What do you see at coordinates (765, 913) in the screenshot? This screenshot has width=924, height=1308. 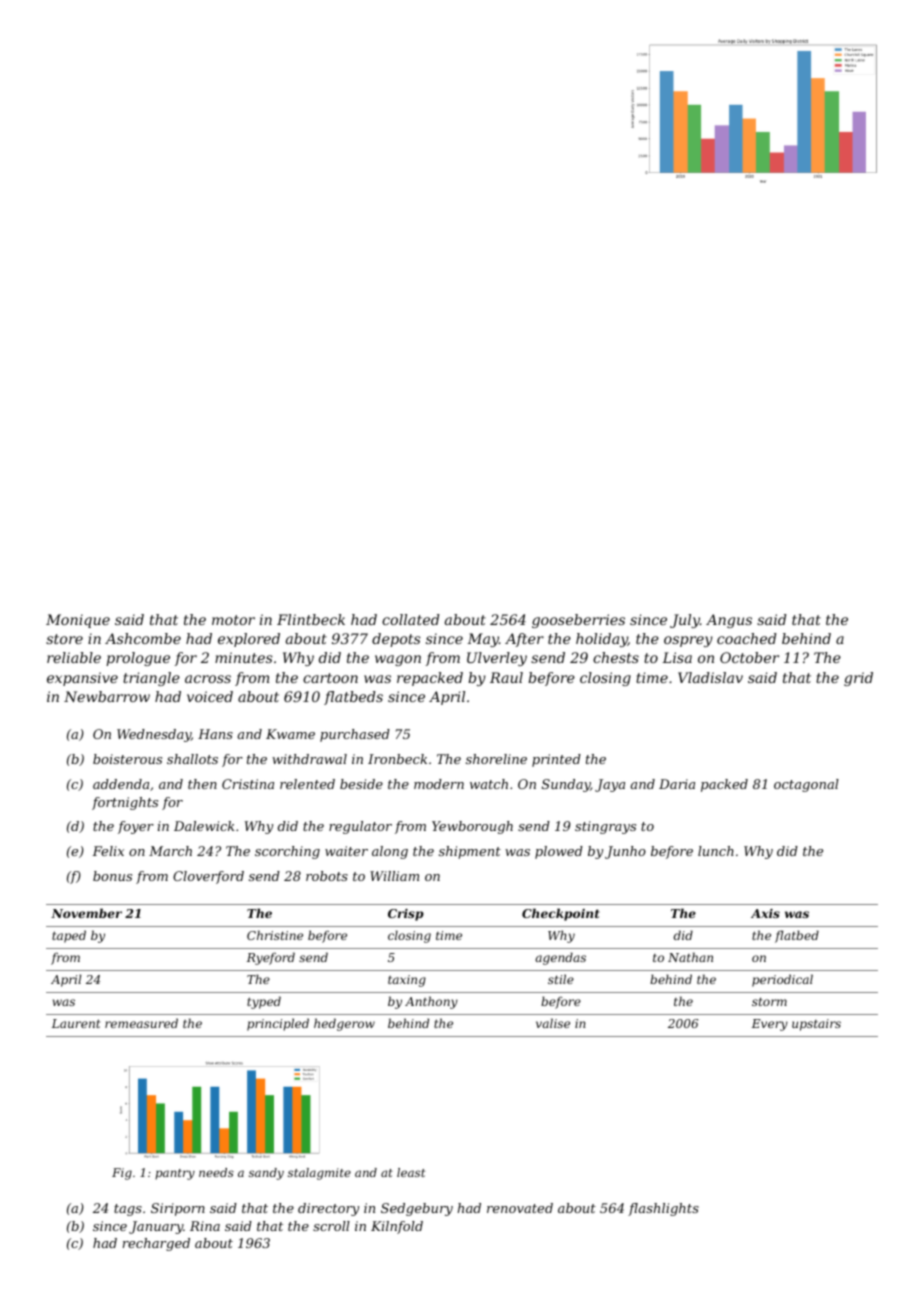 I see `Axis` at bounding box center [765, 913].
